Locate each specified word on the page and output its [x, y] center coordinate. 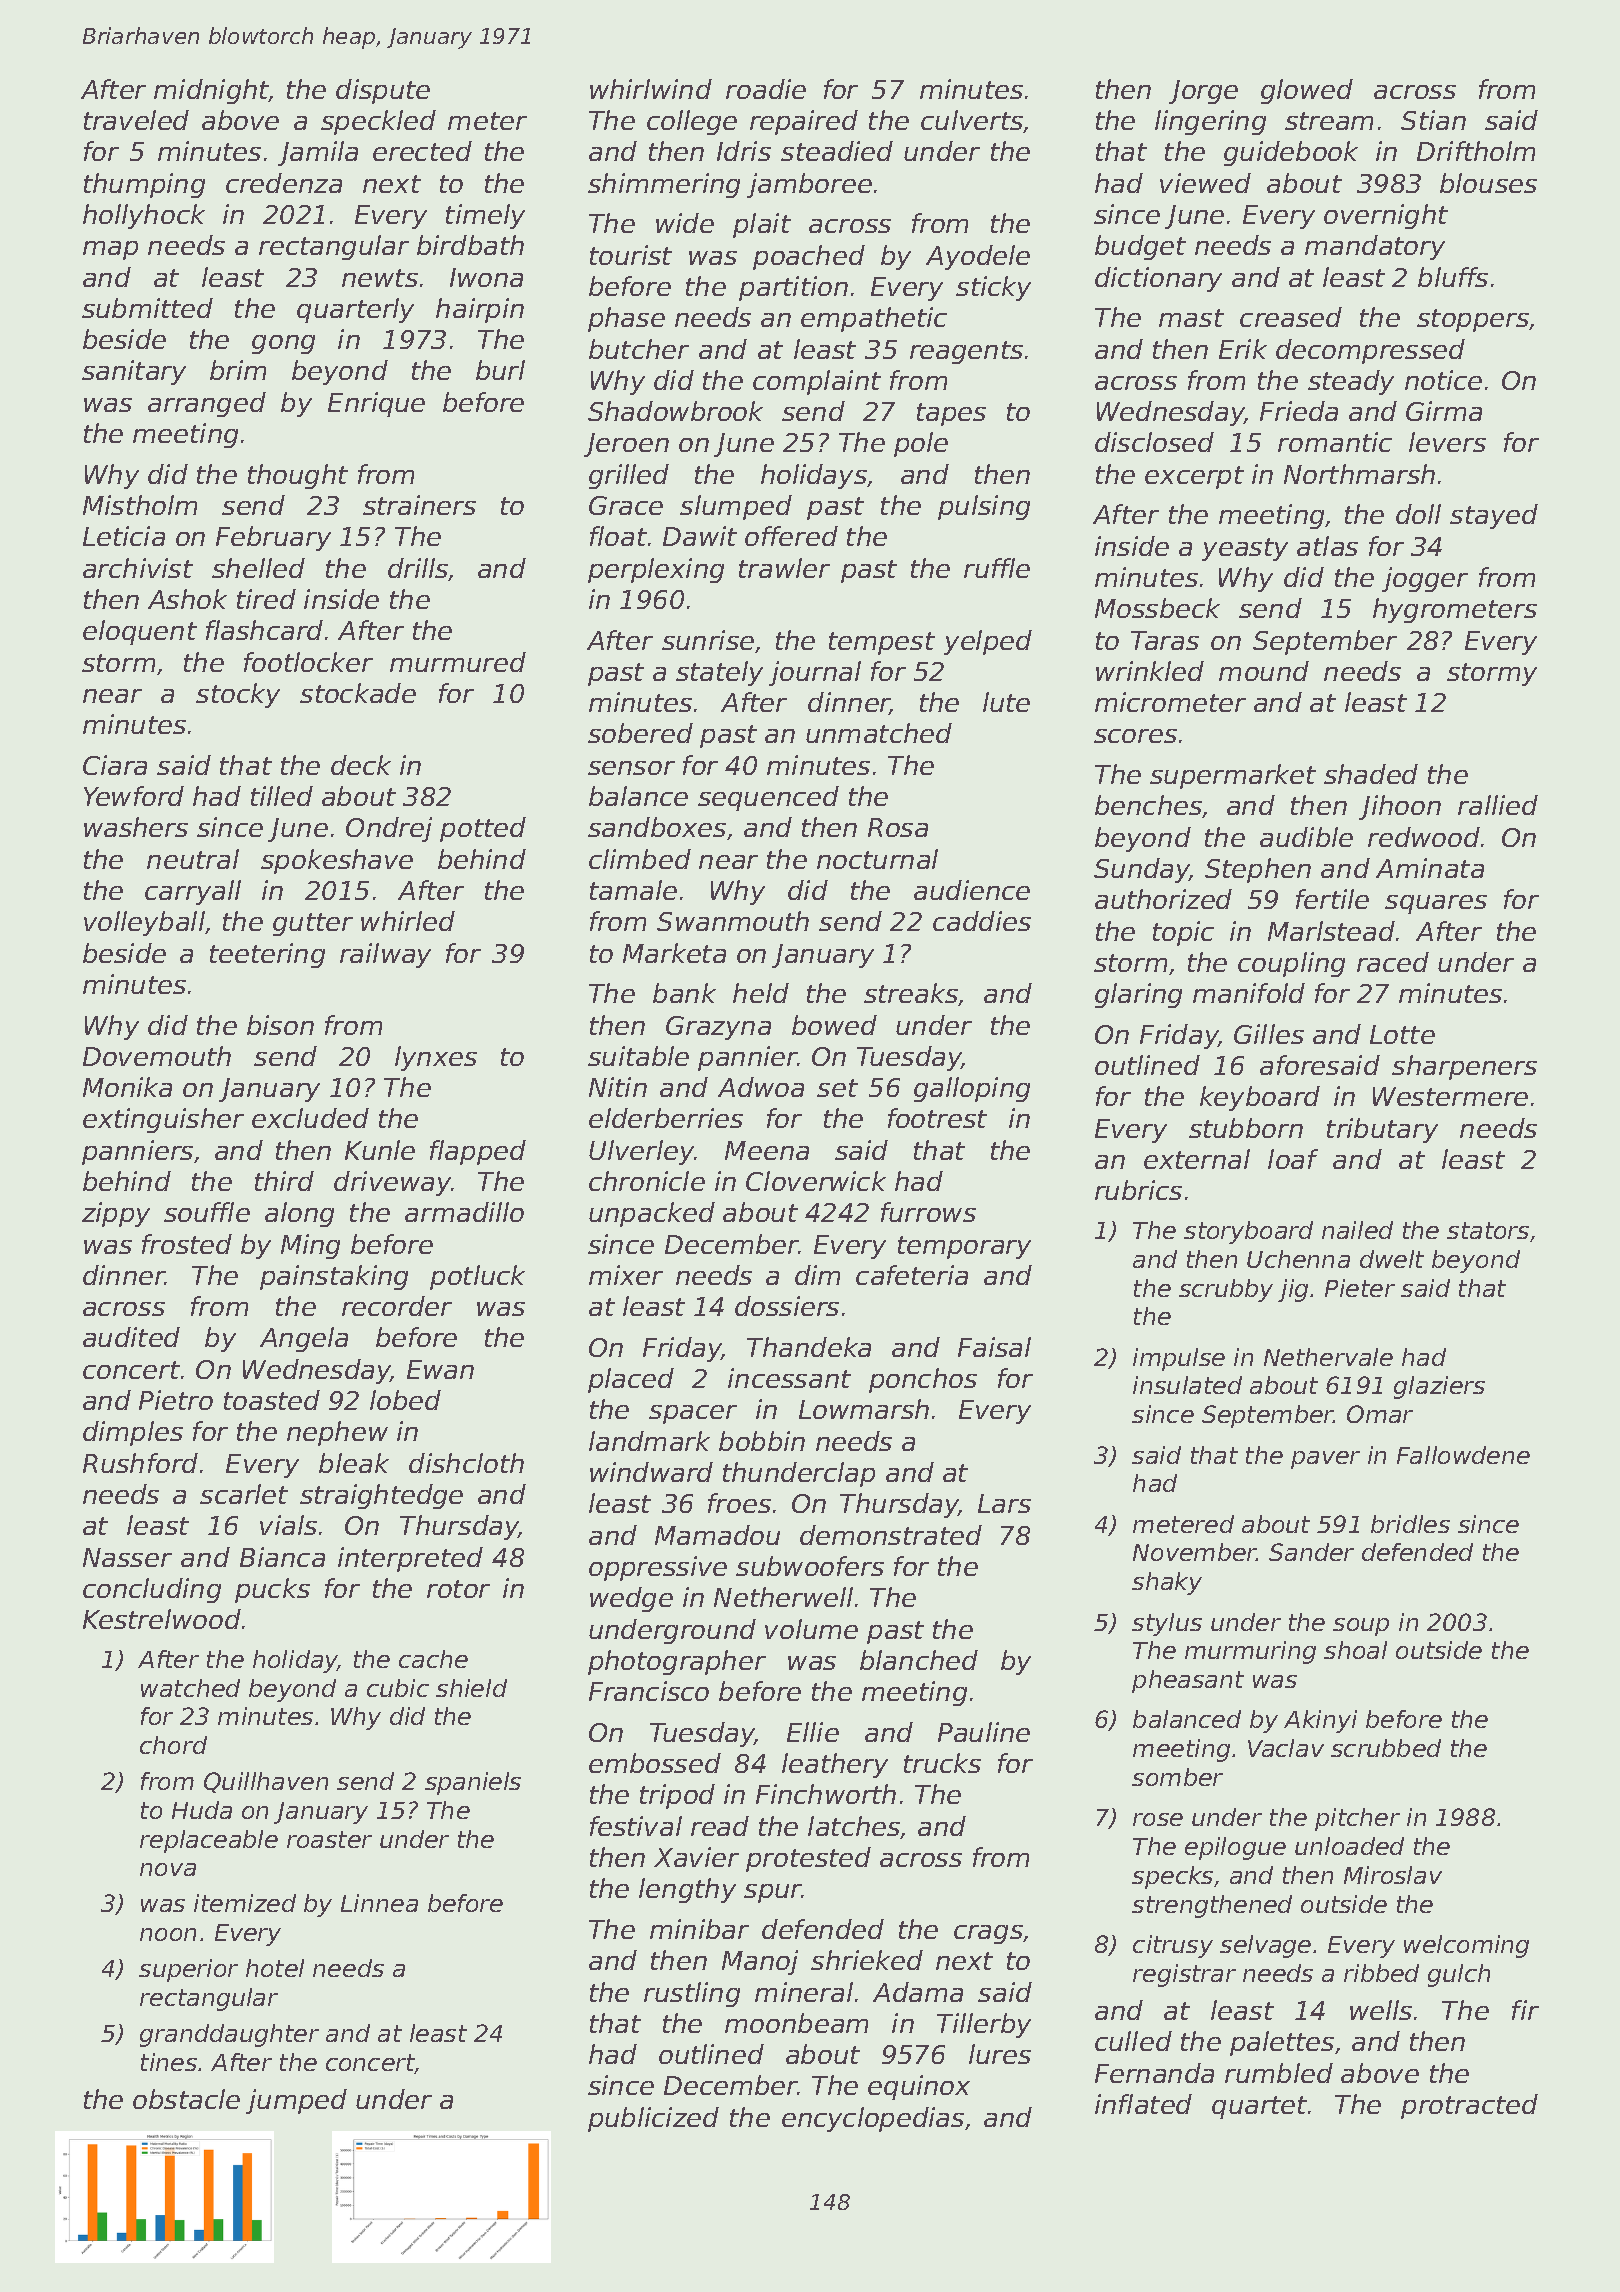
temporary [964, 1247]
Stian [1433, 120]
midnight [211, 91]
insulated [1187, 1385]
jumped [296, 2101]
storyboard [1248, 1232]
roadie [766, 89]
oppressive [658, 1568]
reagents [966, 352]
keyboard [1260, 1098]
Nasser [127, 1557]
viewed [1205, 183]
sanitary [134, 372]
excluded [310, 1118]
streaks [911, 993]
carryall [193, 892]
